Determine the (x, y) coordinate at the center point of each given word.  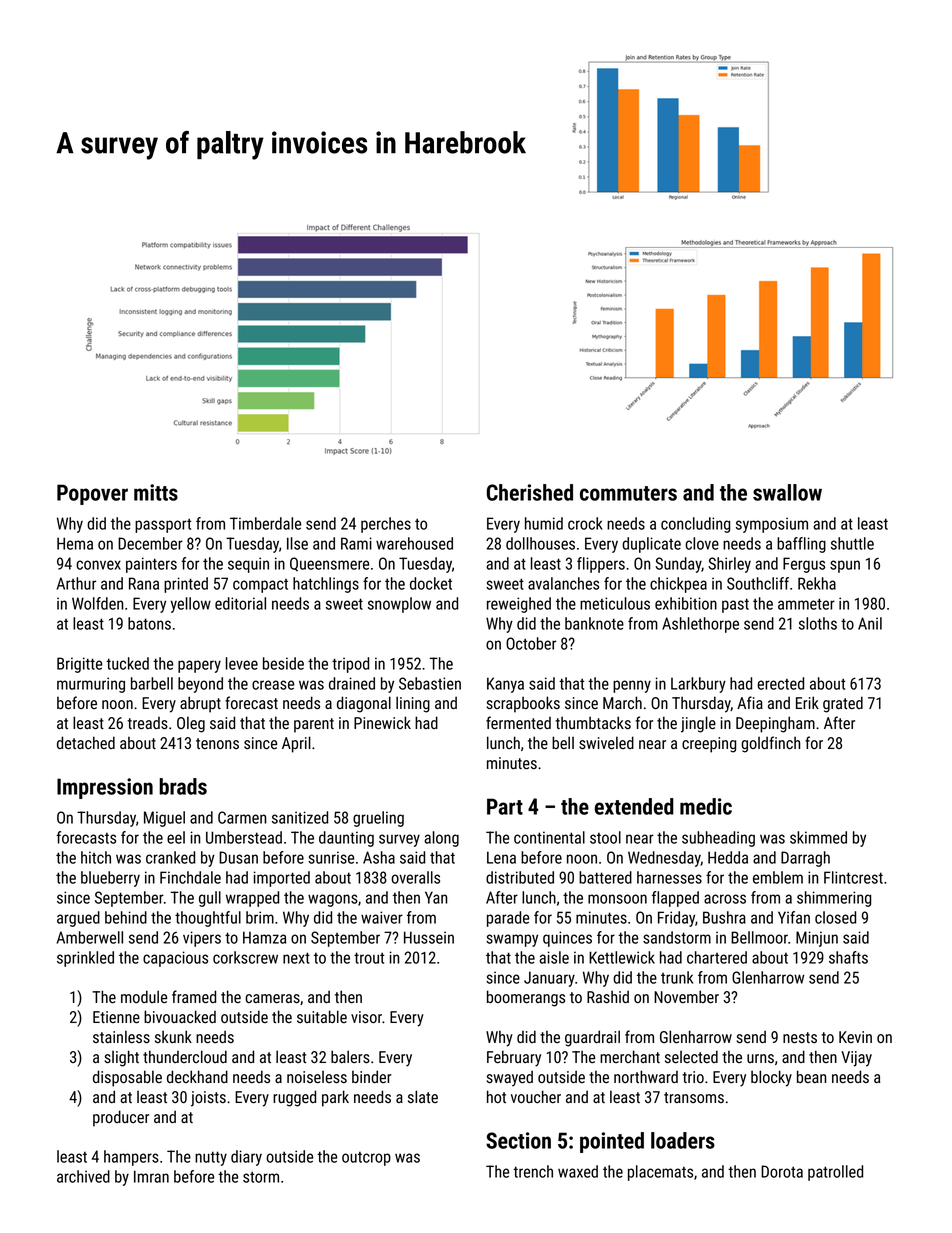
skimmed (818, 837)
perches (386, 525)
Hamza (264, 937)
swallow (787, 492)
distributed (520, 877)
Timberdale (265, 523)
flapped (675, 899)
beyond (200, 685)
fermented (518, 722)
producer (121, 1118)
